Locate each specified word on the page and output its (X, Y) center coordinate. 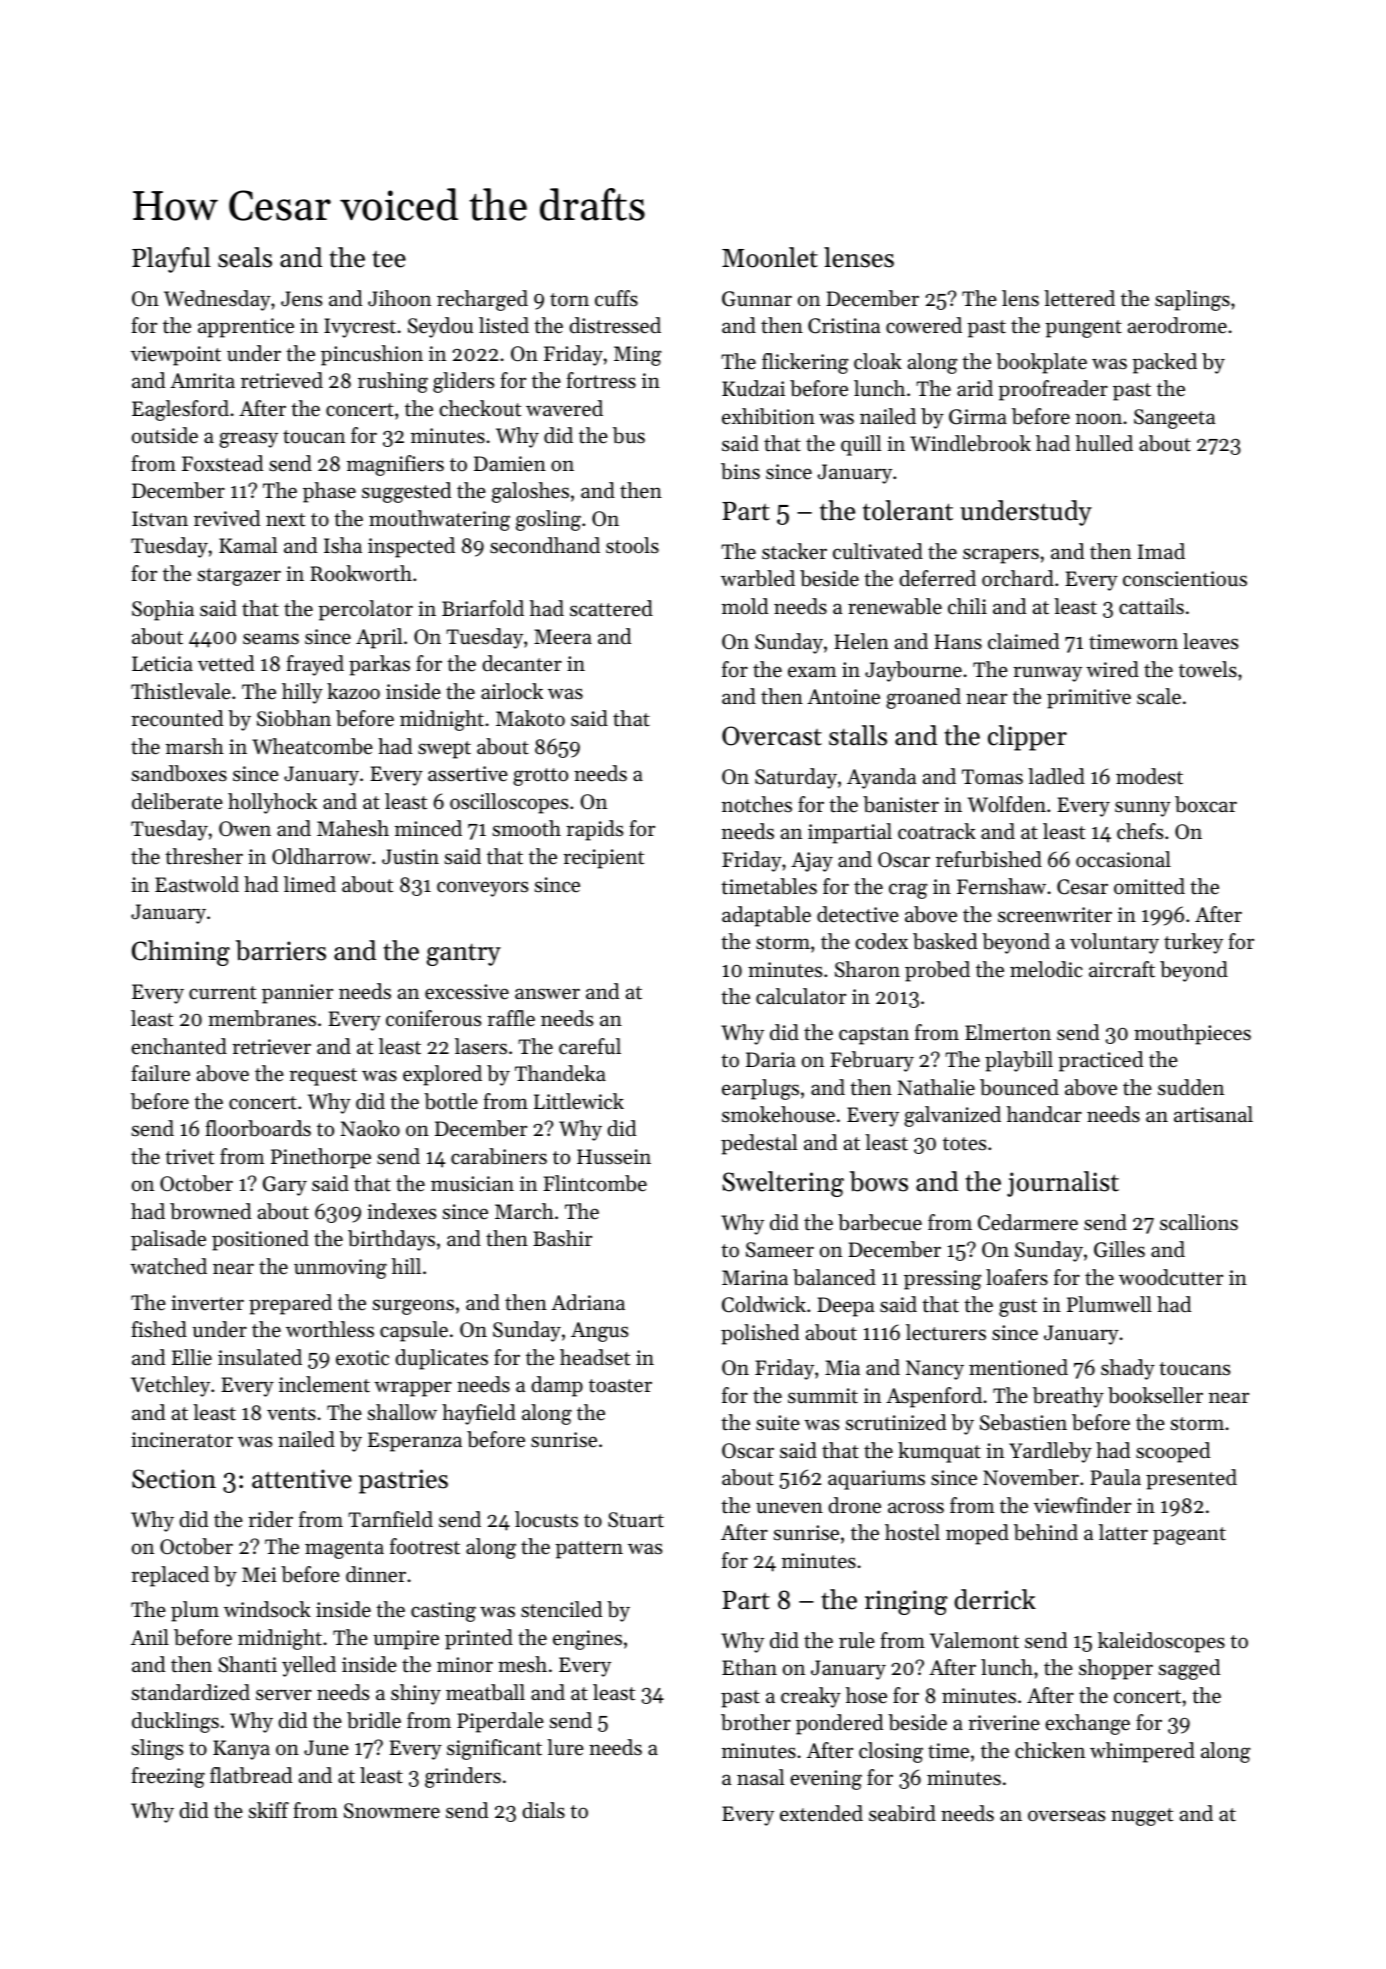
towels (1208, 669)
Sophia (163, 610)
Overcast (772, 736)
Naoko (370, 1128)
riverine (1004, 1723)
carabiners (499, 1156)
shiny (416, 1694)
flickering (805, 363)
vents (291, 1414)
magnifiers (395, 465)
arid (975, 388)
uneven (789, 1508)
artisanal (1213, 1114)
